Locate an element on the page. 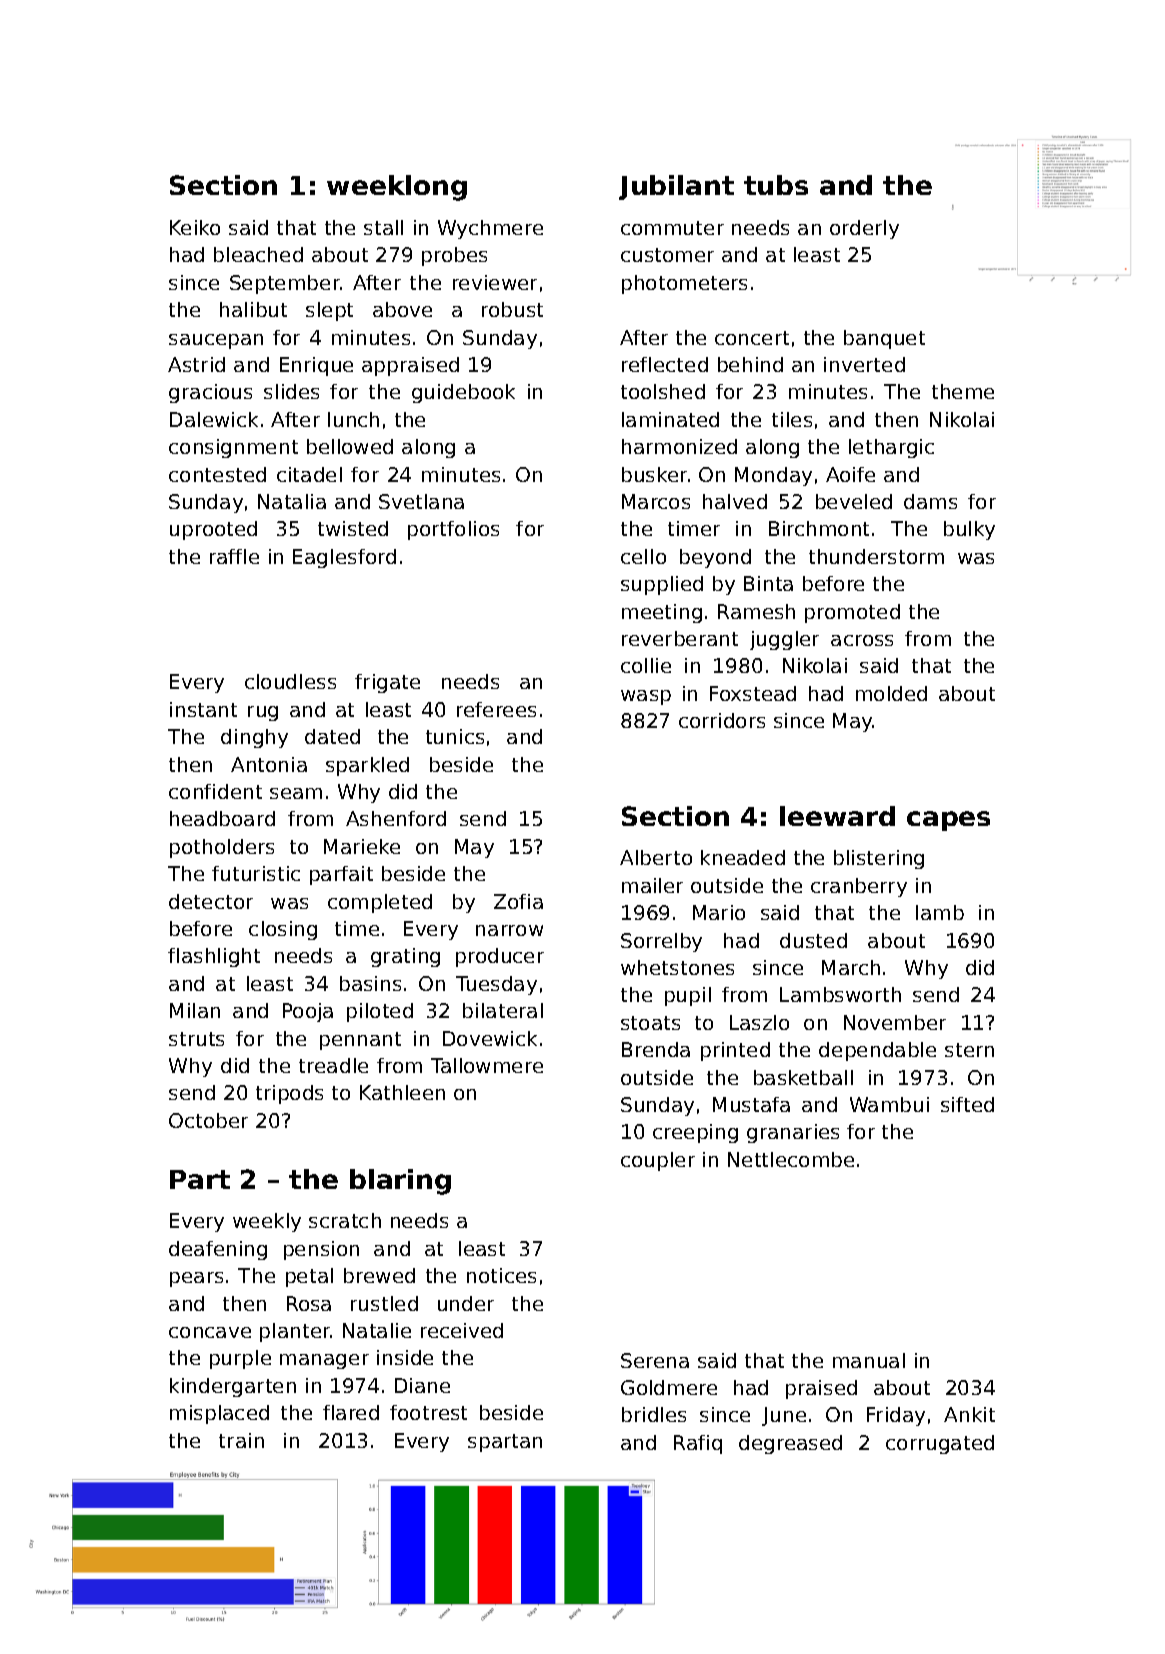 Image resolution: width=1165 pixels, height=1654 pixels. Birchmont is located at coordinates (819, 528).
